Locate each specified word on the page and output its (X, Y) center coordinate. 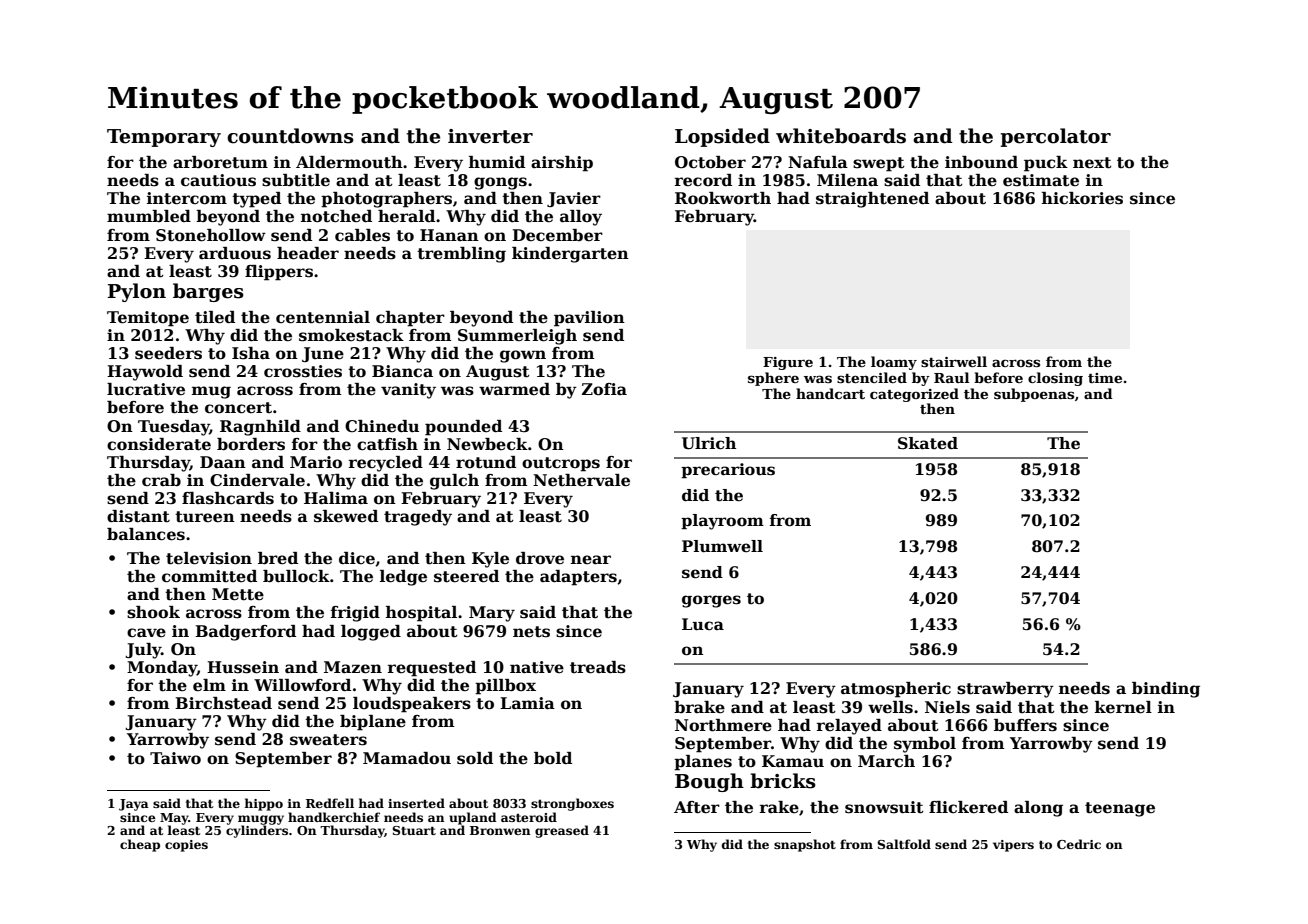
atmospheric (896, 690)
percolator (1055, 137)
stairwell (954, 361)
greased (562, 831)
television (209, 558)
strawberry (1005, 690)
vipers (1013, 846)
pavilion (589, 319)
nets (531, 632)
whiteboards (841, 136)
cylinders (257, 831)
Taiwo (175, 758)
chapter (410, 319)
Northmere (723, 725)
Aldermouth (349, 162)
